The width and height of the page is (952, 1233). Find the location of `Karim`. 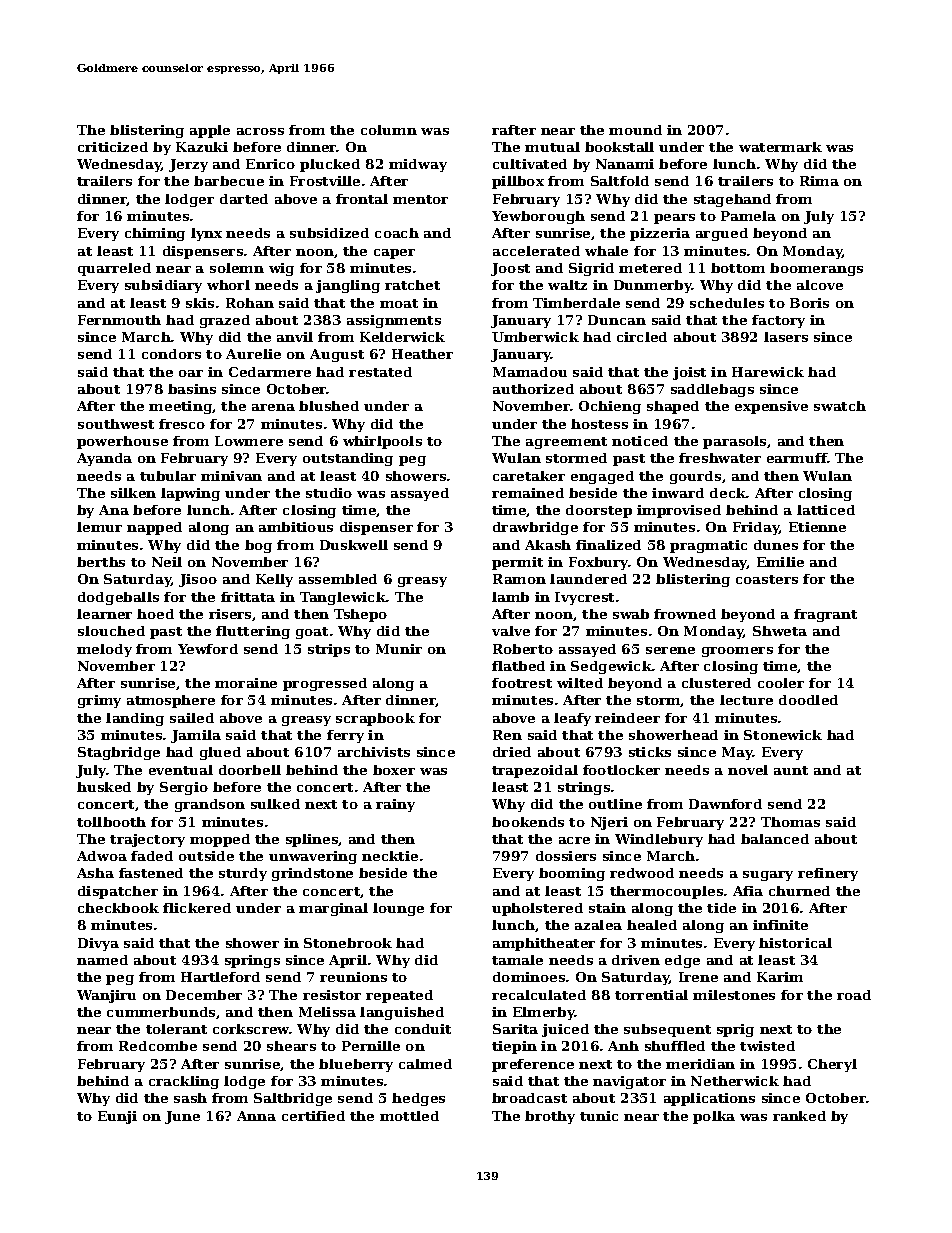

Karim is located at coordinates (780, 977).
